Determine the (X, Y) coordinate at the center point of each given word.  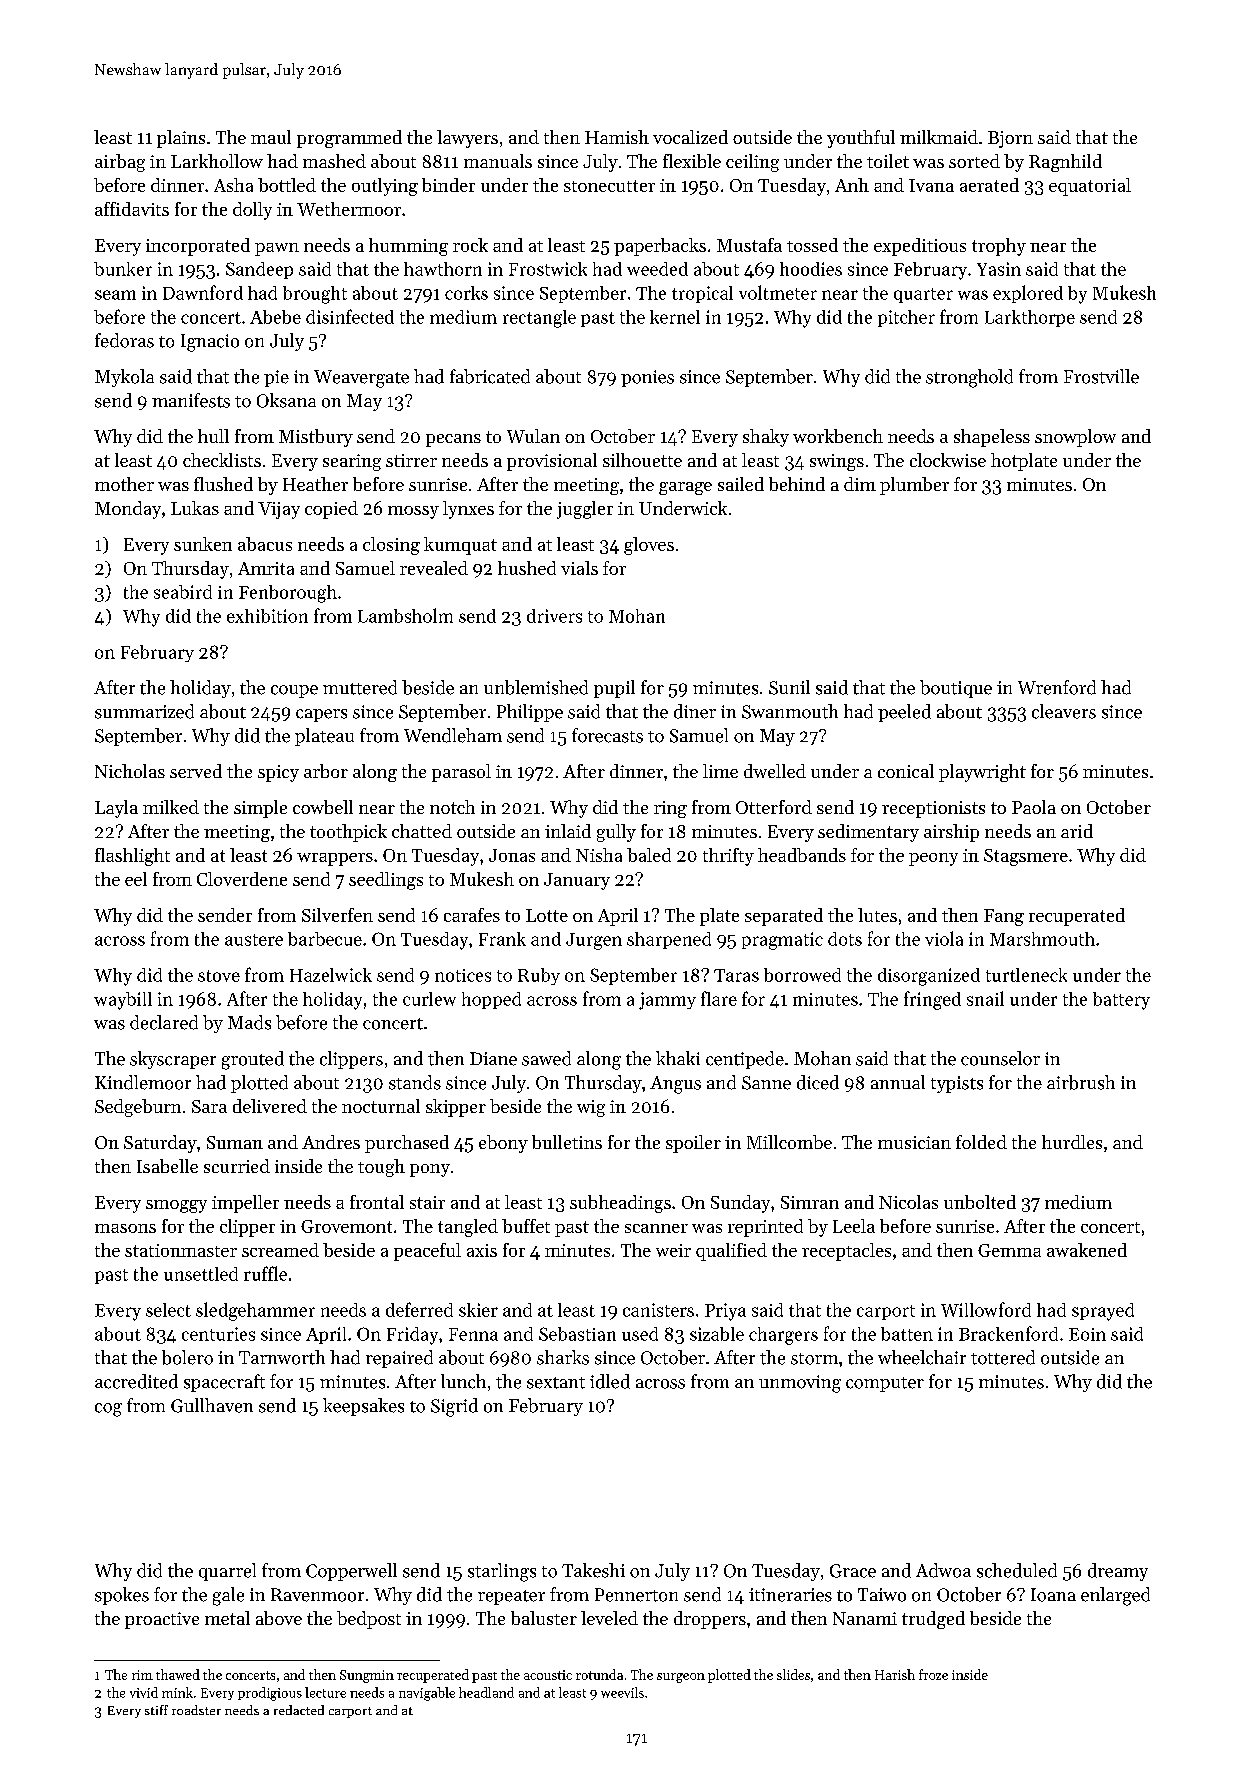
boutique (956, 689)
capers (321, 715)
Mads (249, 1022)
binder (448, 185)
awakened (1087, 1250)
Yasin (999, 269)
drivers (554, 616)
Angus (675, 1085)
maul (271, 137)
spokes (122, 1596)
